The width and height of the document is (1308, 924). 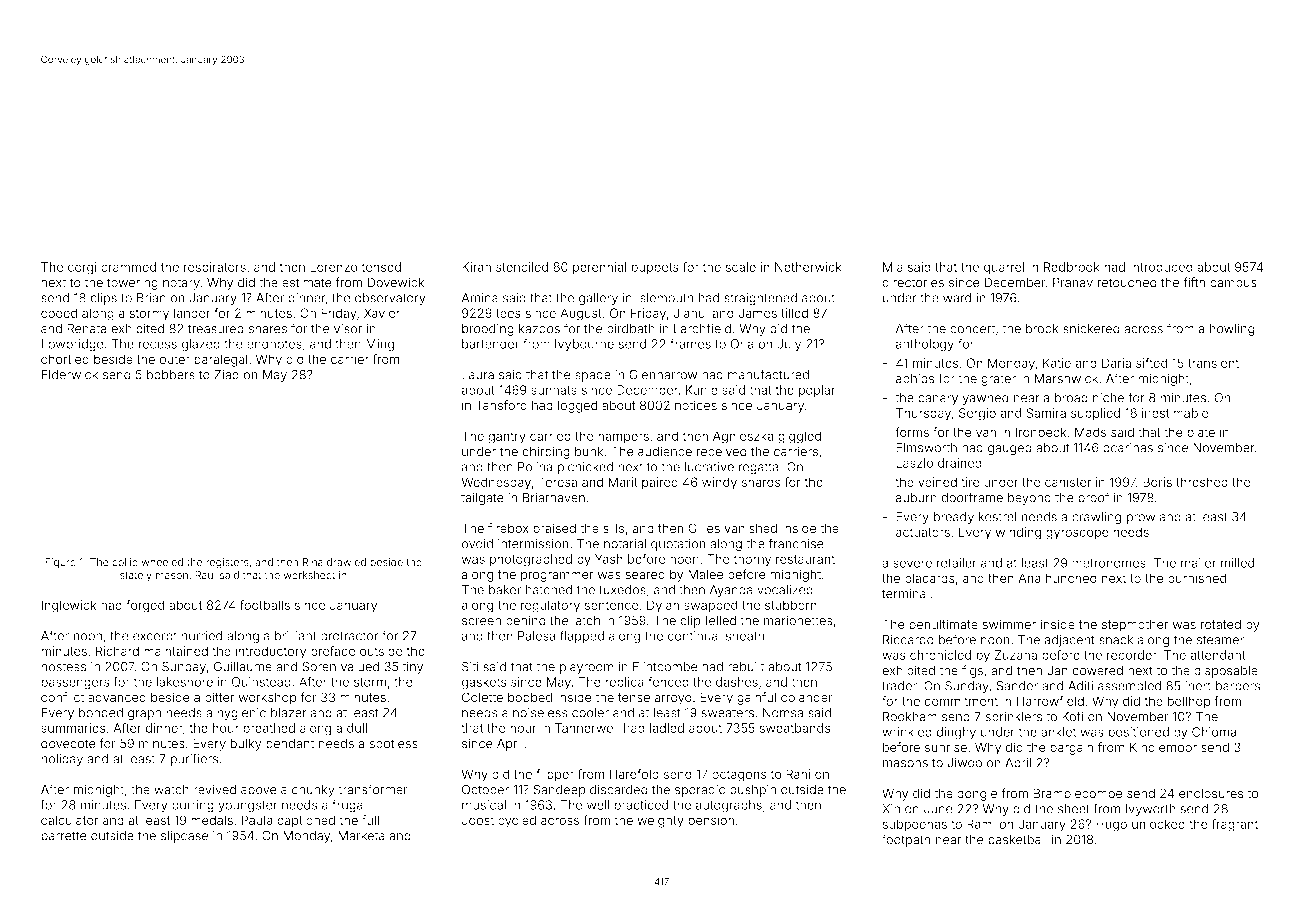 I want to click on Kiran, so click(x=476, y=267).
